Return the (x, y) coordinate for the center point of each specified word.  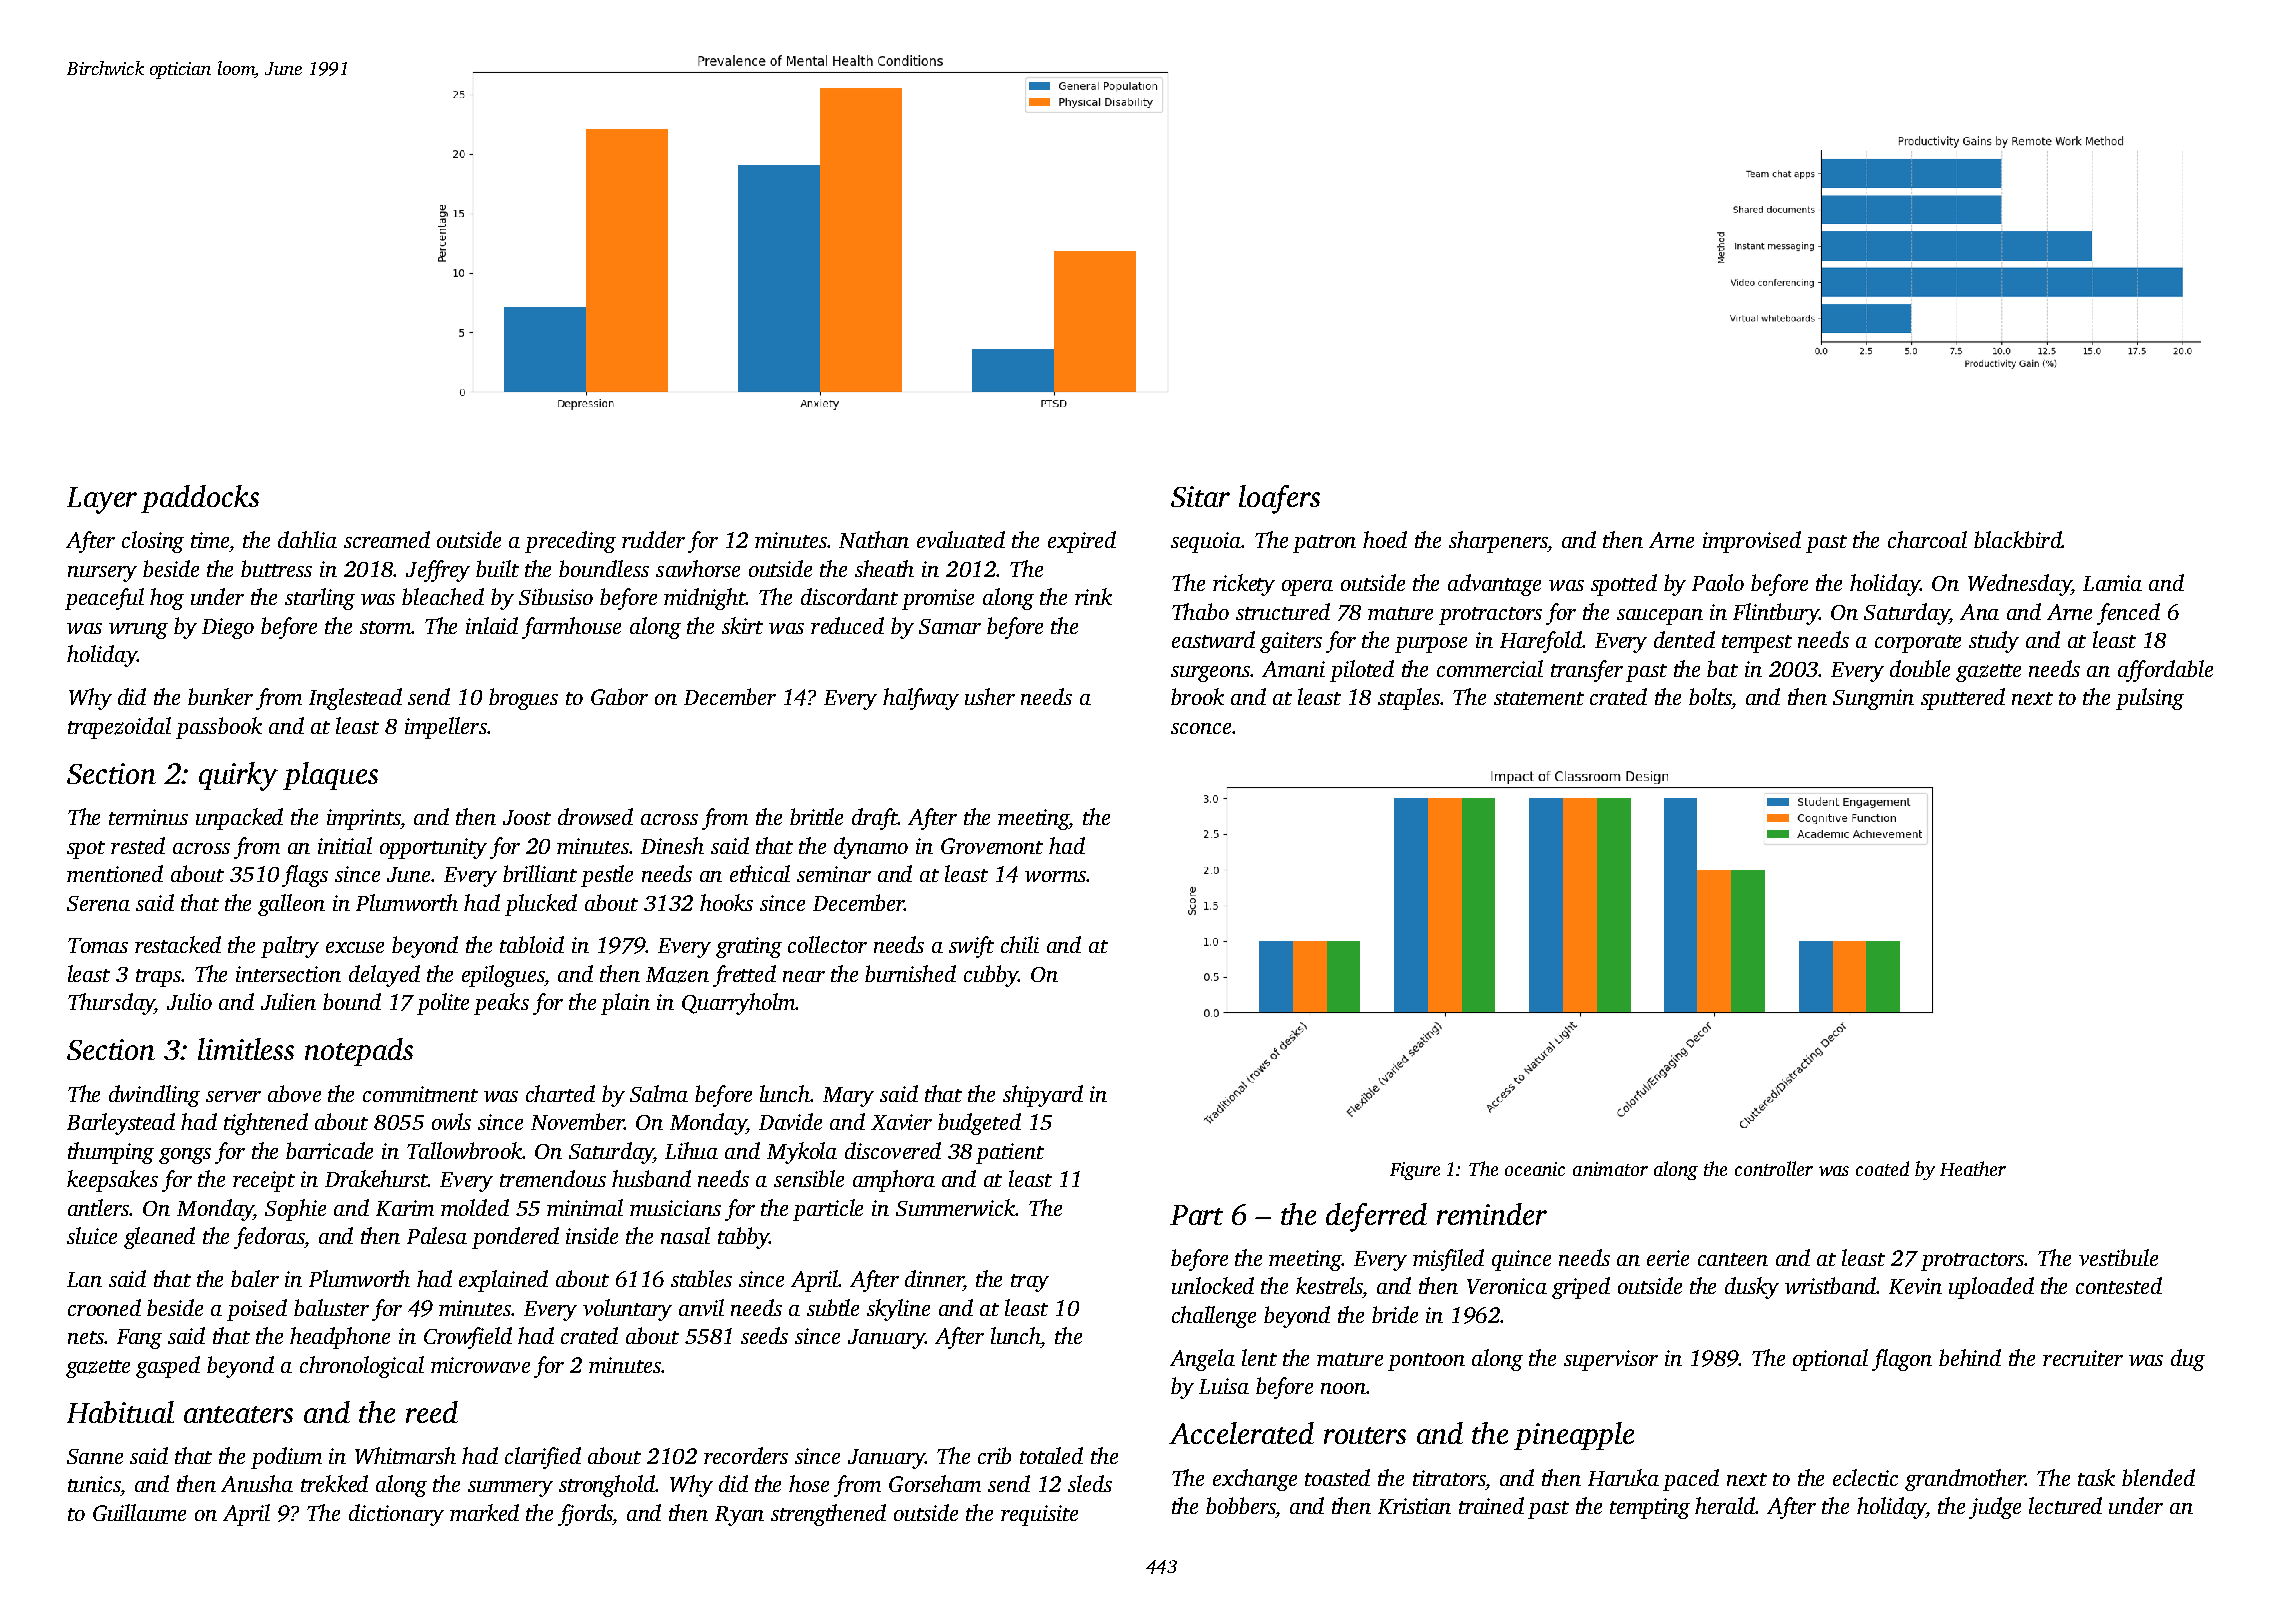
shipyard (1043, 1096)
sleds (1090, 1483)
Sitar (1200, 496)
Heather (1973, 1168)
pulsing (2150, 699)
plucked (541, 905)
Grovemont (992, 846)
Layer (102, 500)
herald (1725, 1505)
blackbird (2018, 539)
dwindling (154, 1096)
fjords (585, 1515)
